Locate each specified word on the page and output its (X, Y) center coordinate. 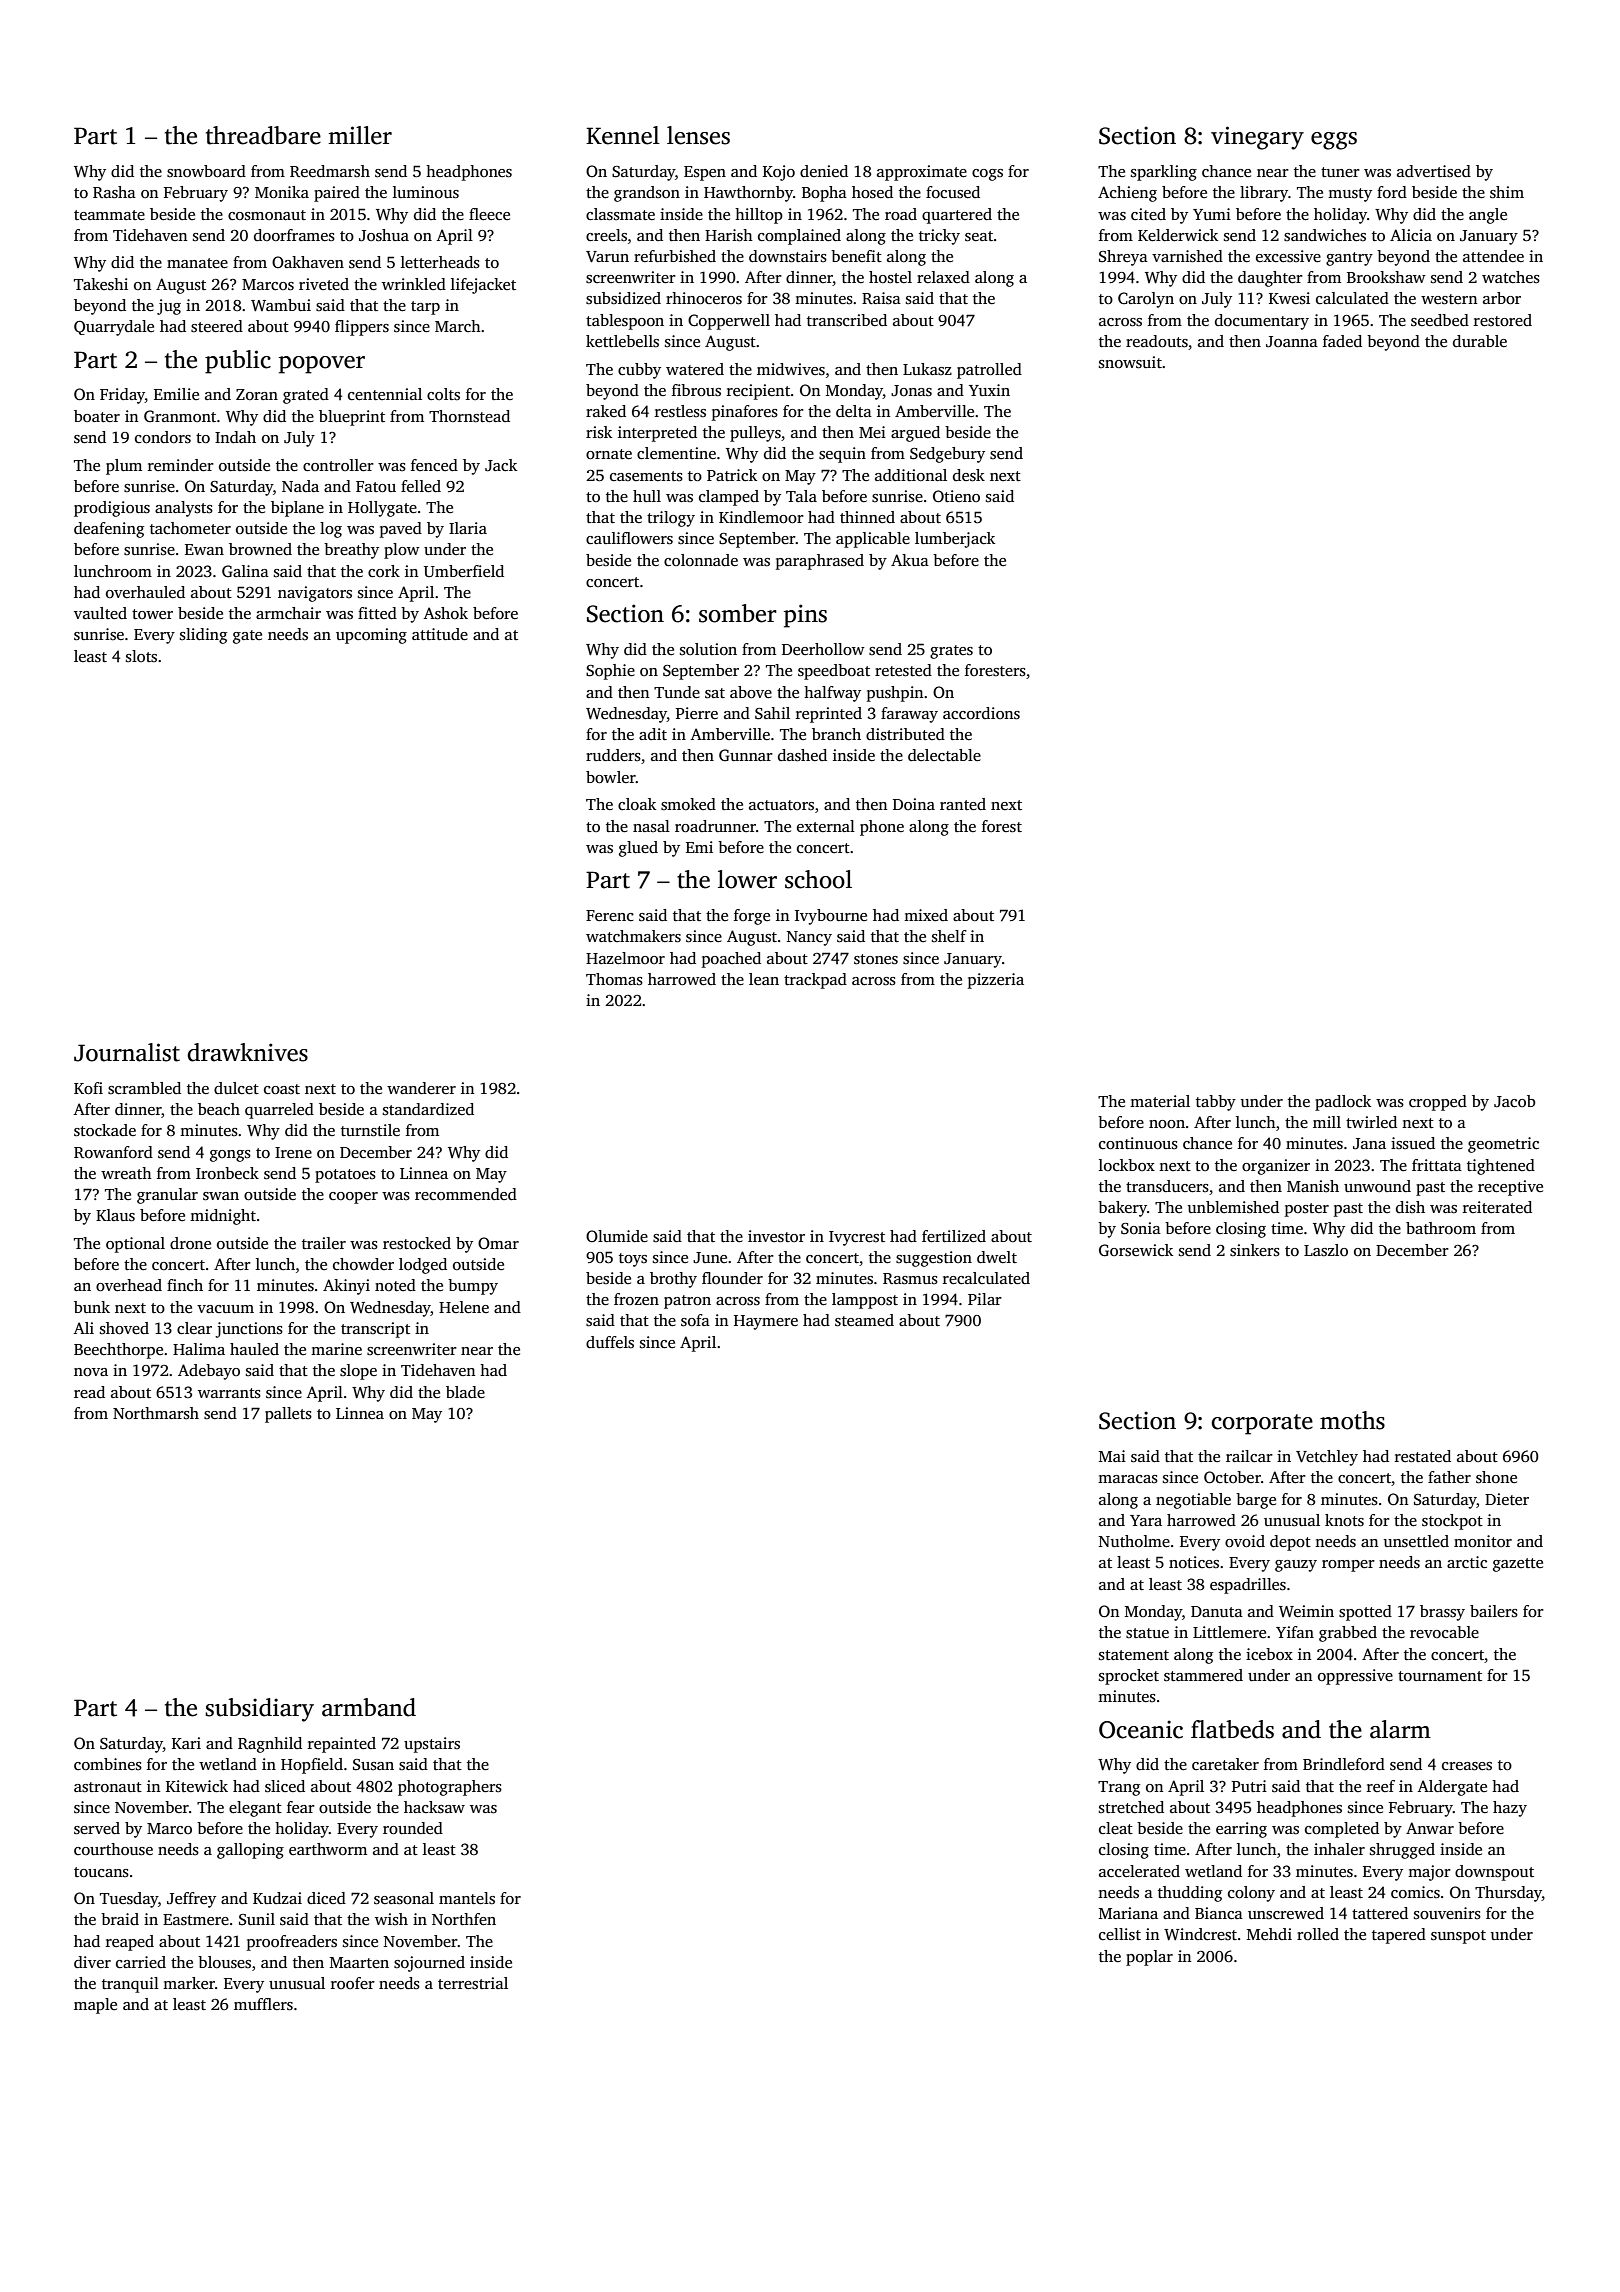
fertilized (954, 1236)
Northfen (464, 1919)
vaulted (100, 613)
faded (1342, 341)
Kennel (623, 135)
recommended (466, 1194)
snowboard (206, 171)
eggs (1334, 141)
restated (1423, 1456)
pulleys (755, 434)
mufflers (263, 2004)
